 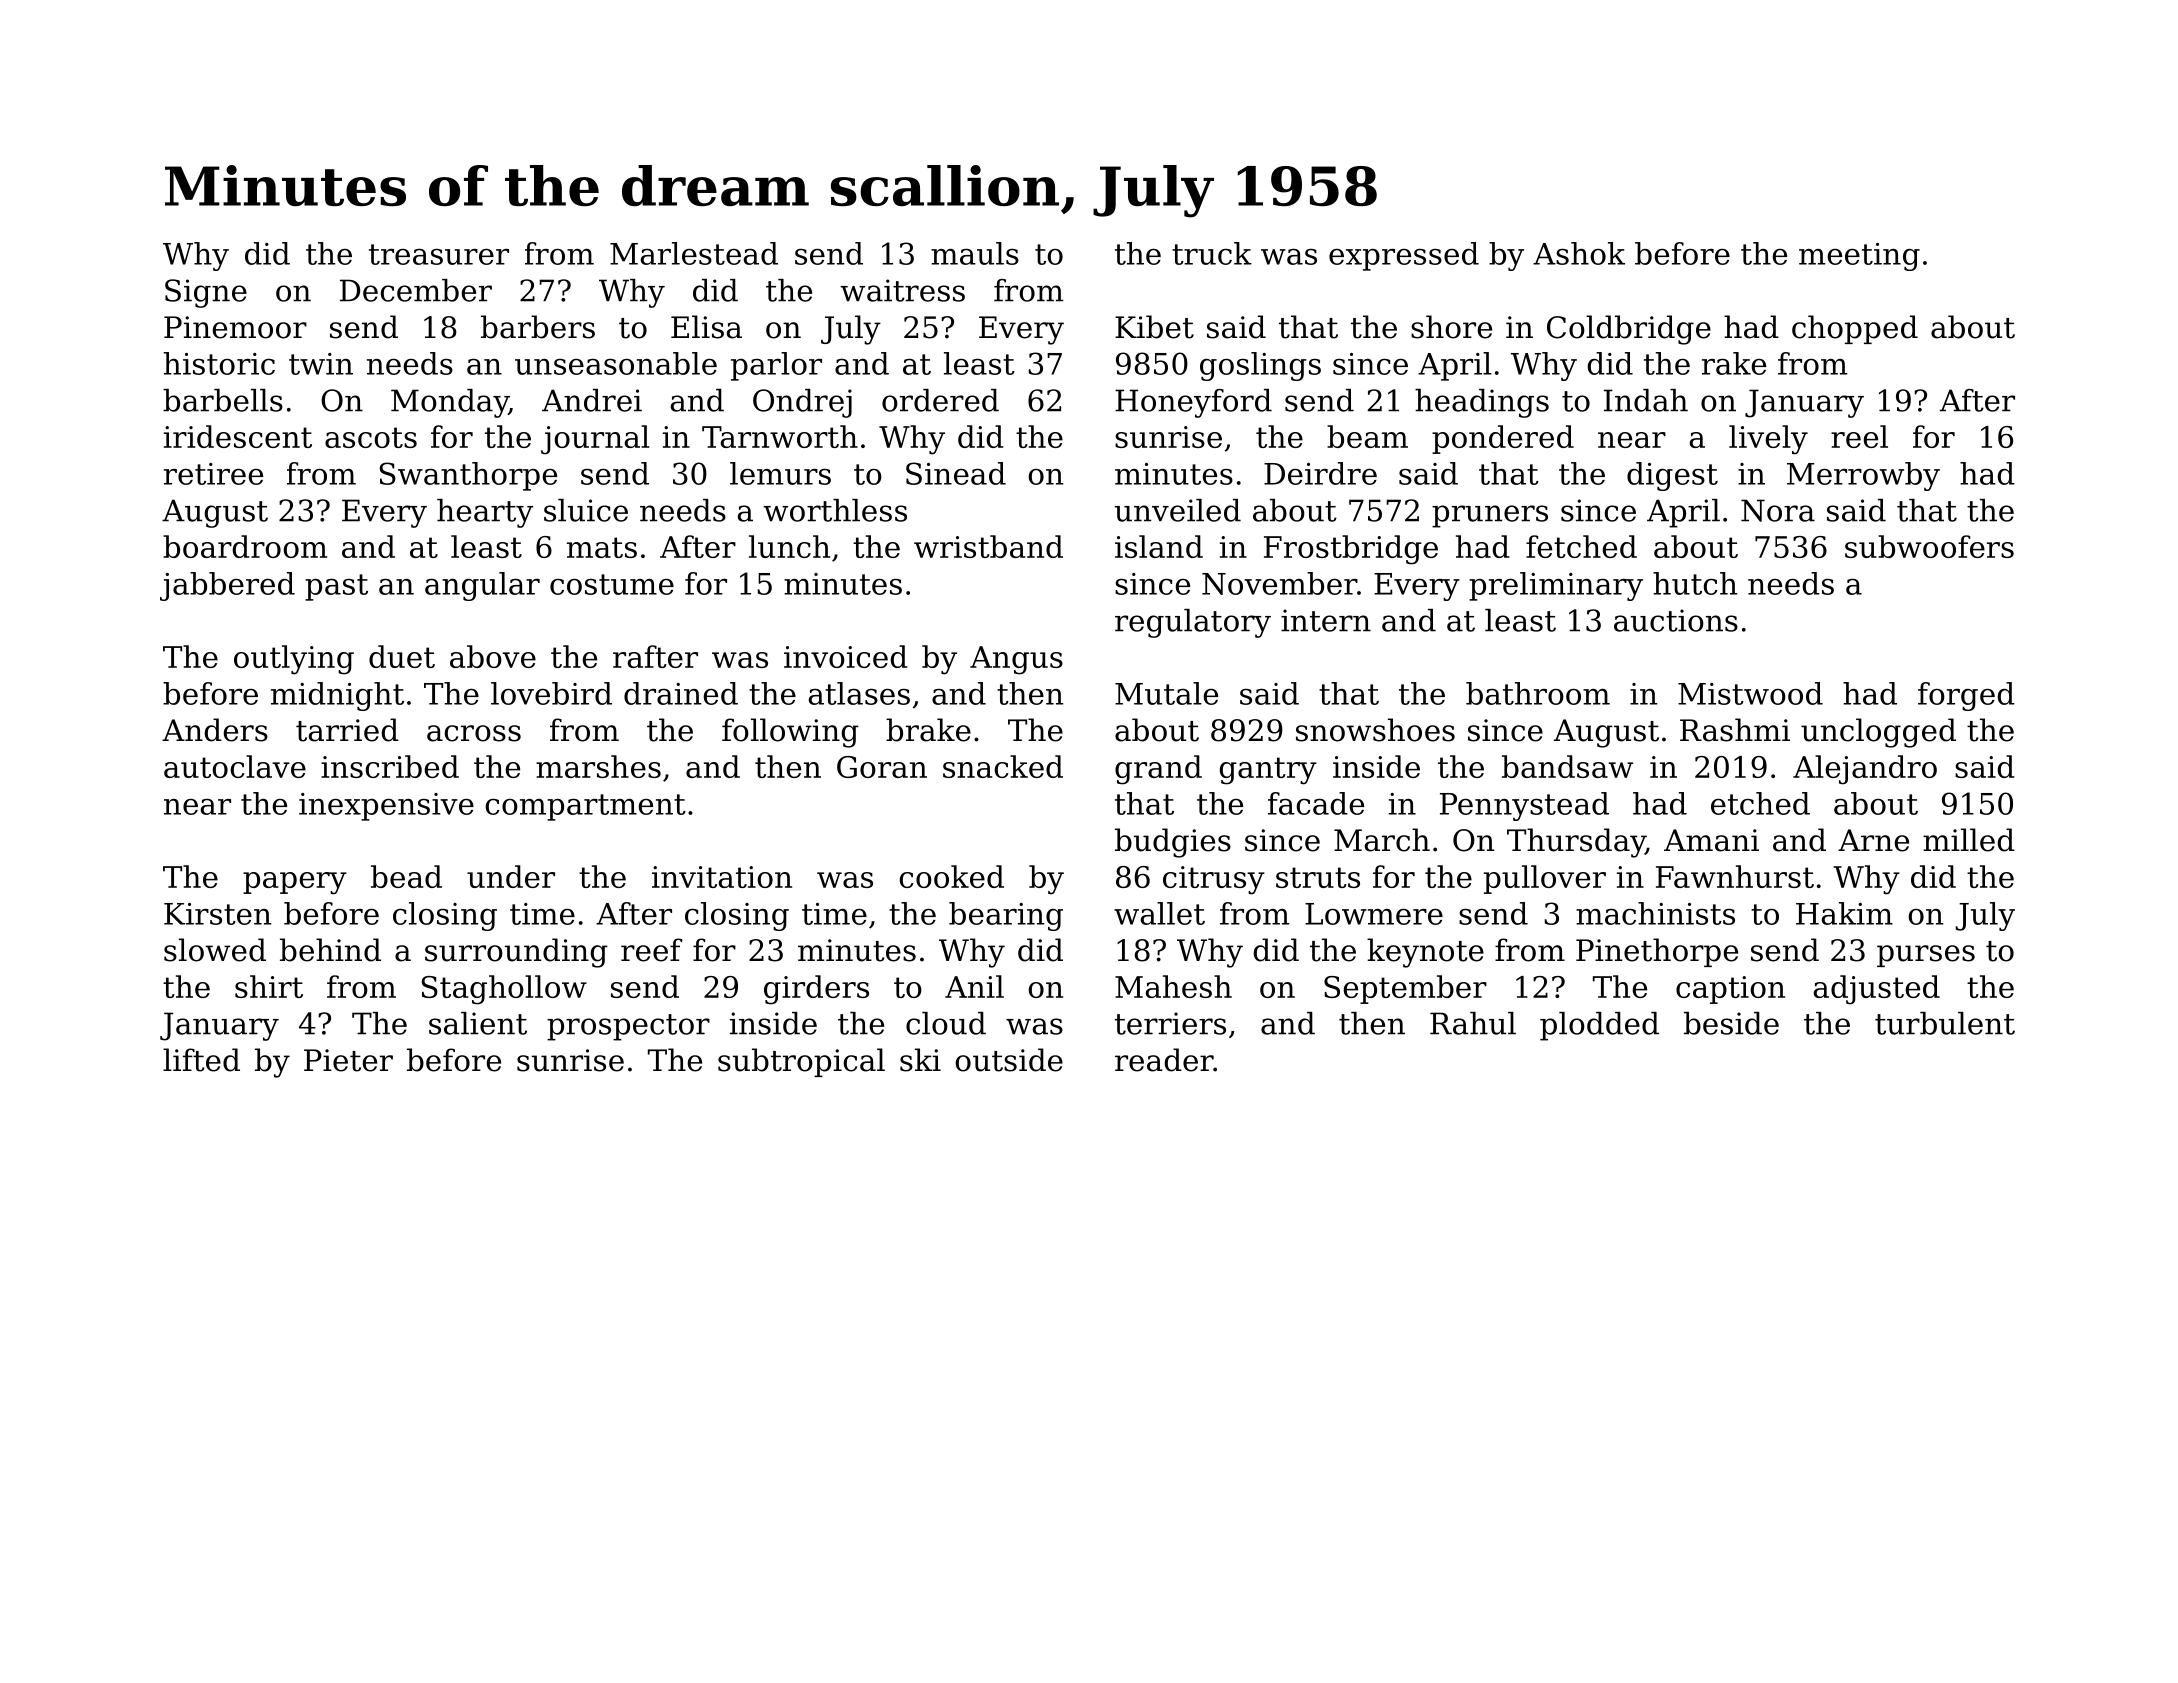 I want to click on Hakim, so click(x=1844, y=913).
